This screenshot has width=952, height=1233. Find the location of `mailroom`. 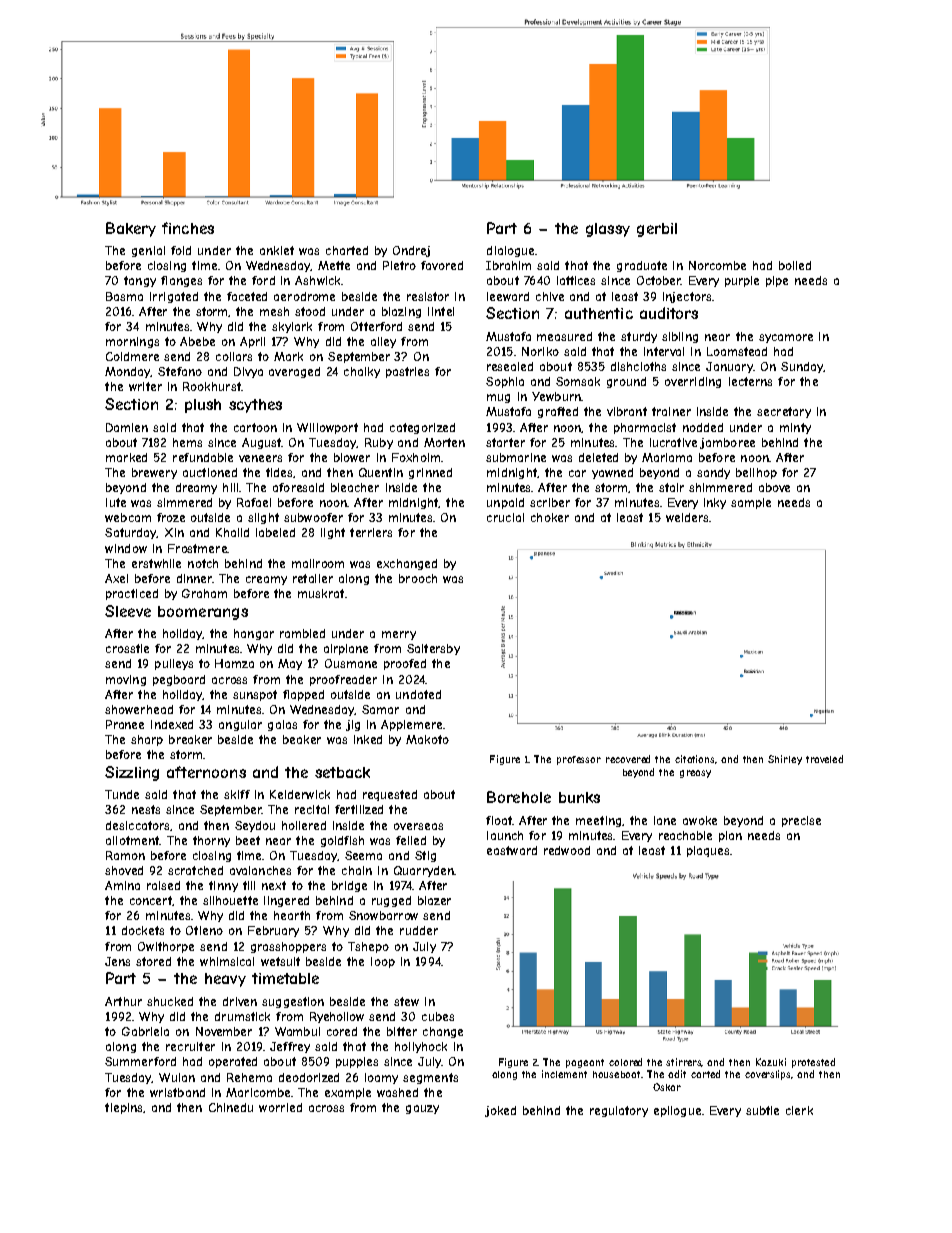

mailroom is located at coordinates (318, 563).
